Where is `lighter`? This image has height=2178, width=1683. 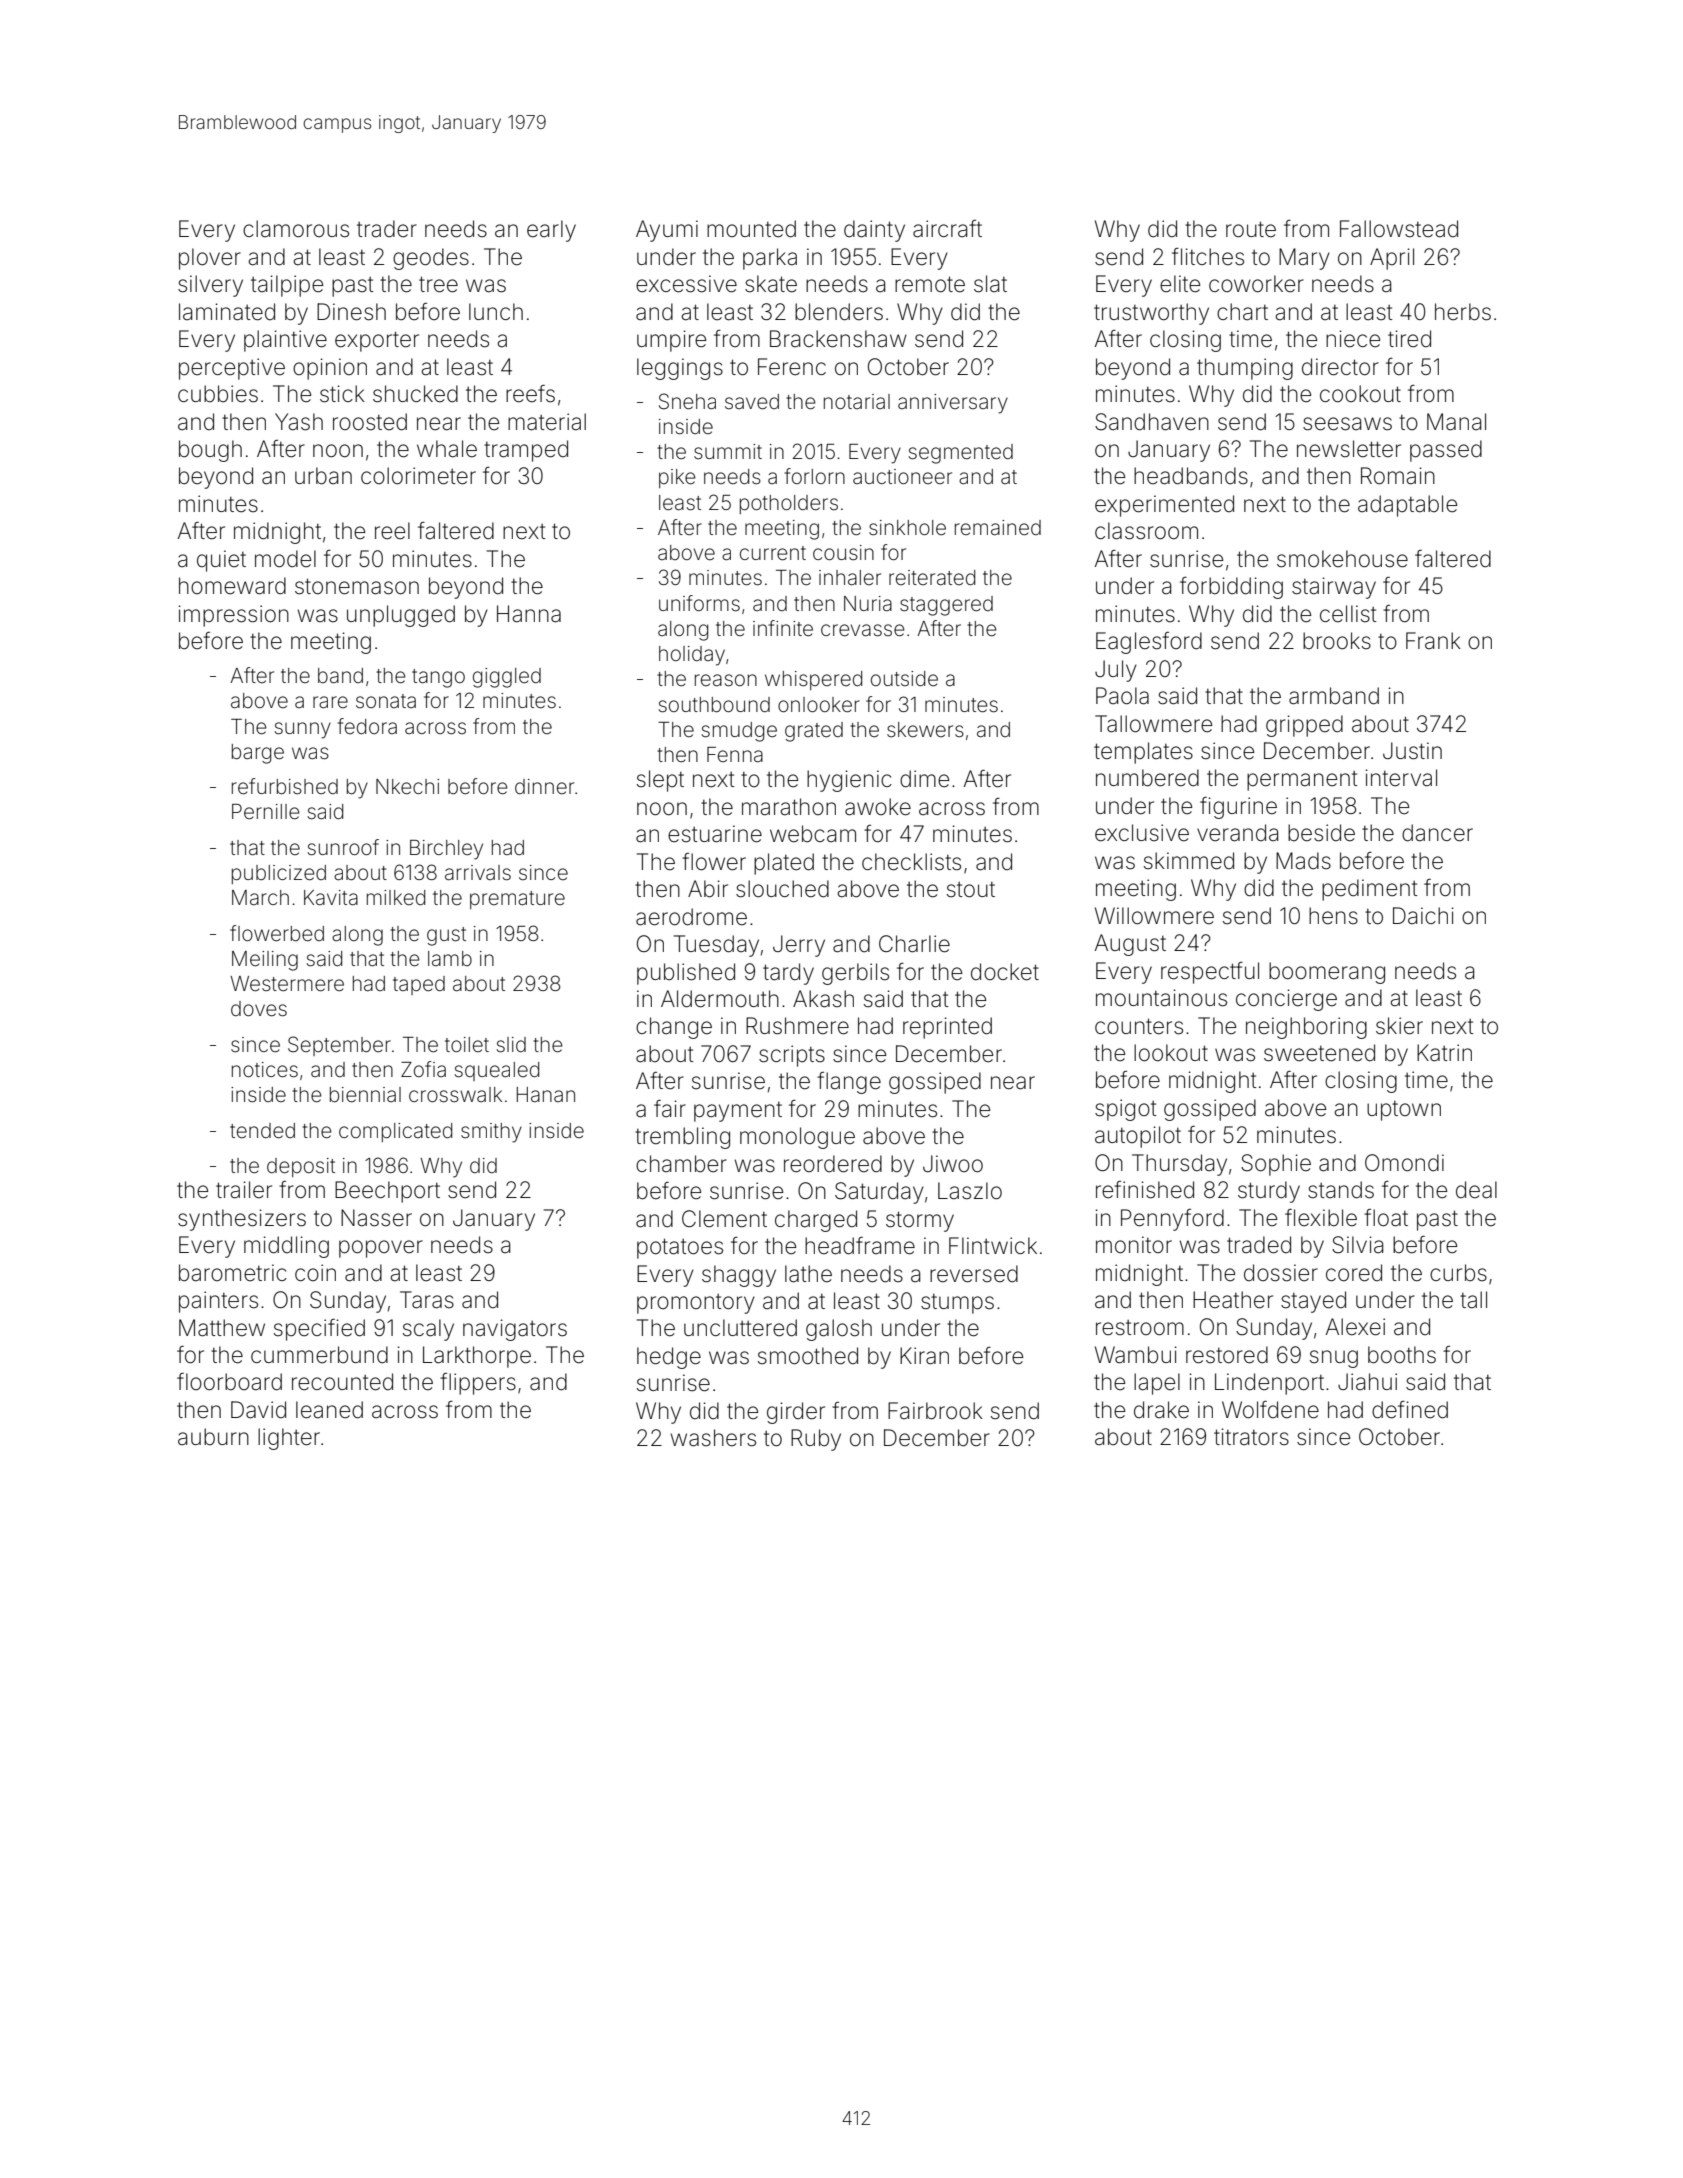 lighter is located at coordinates (289, 1439).
